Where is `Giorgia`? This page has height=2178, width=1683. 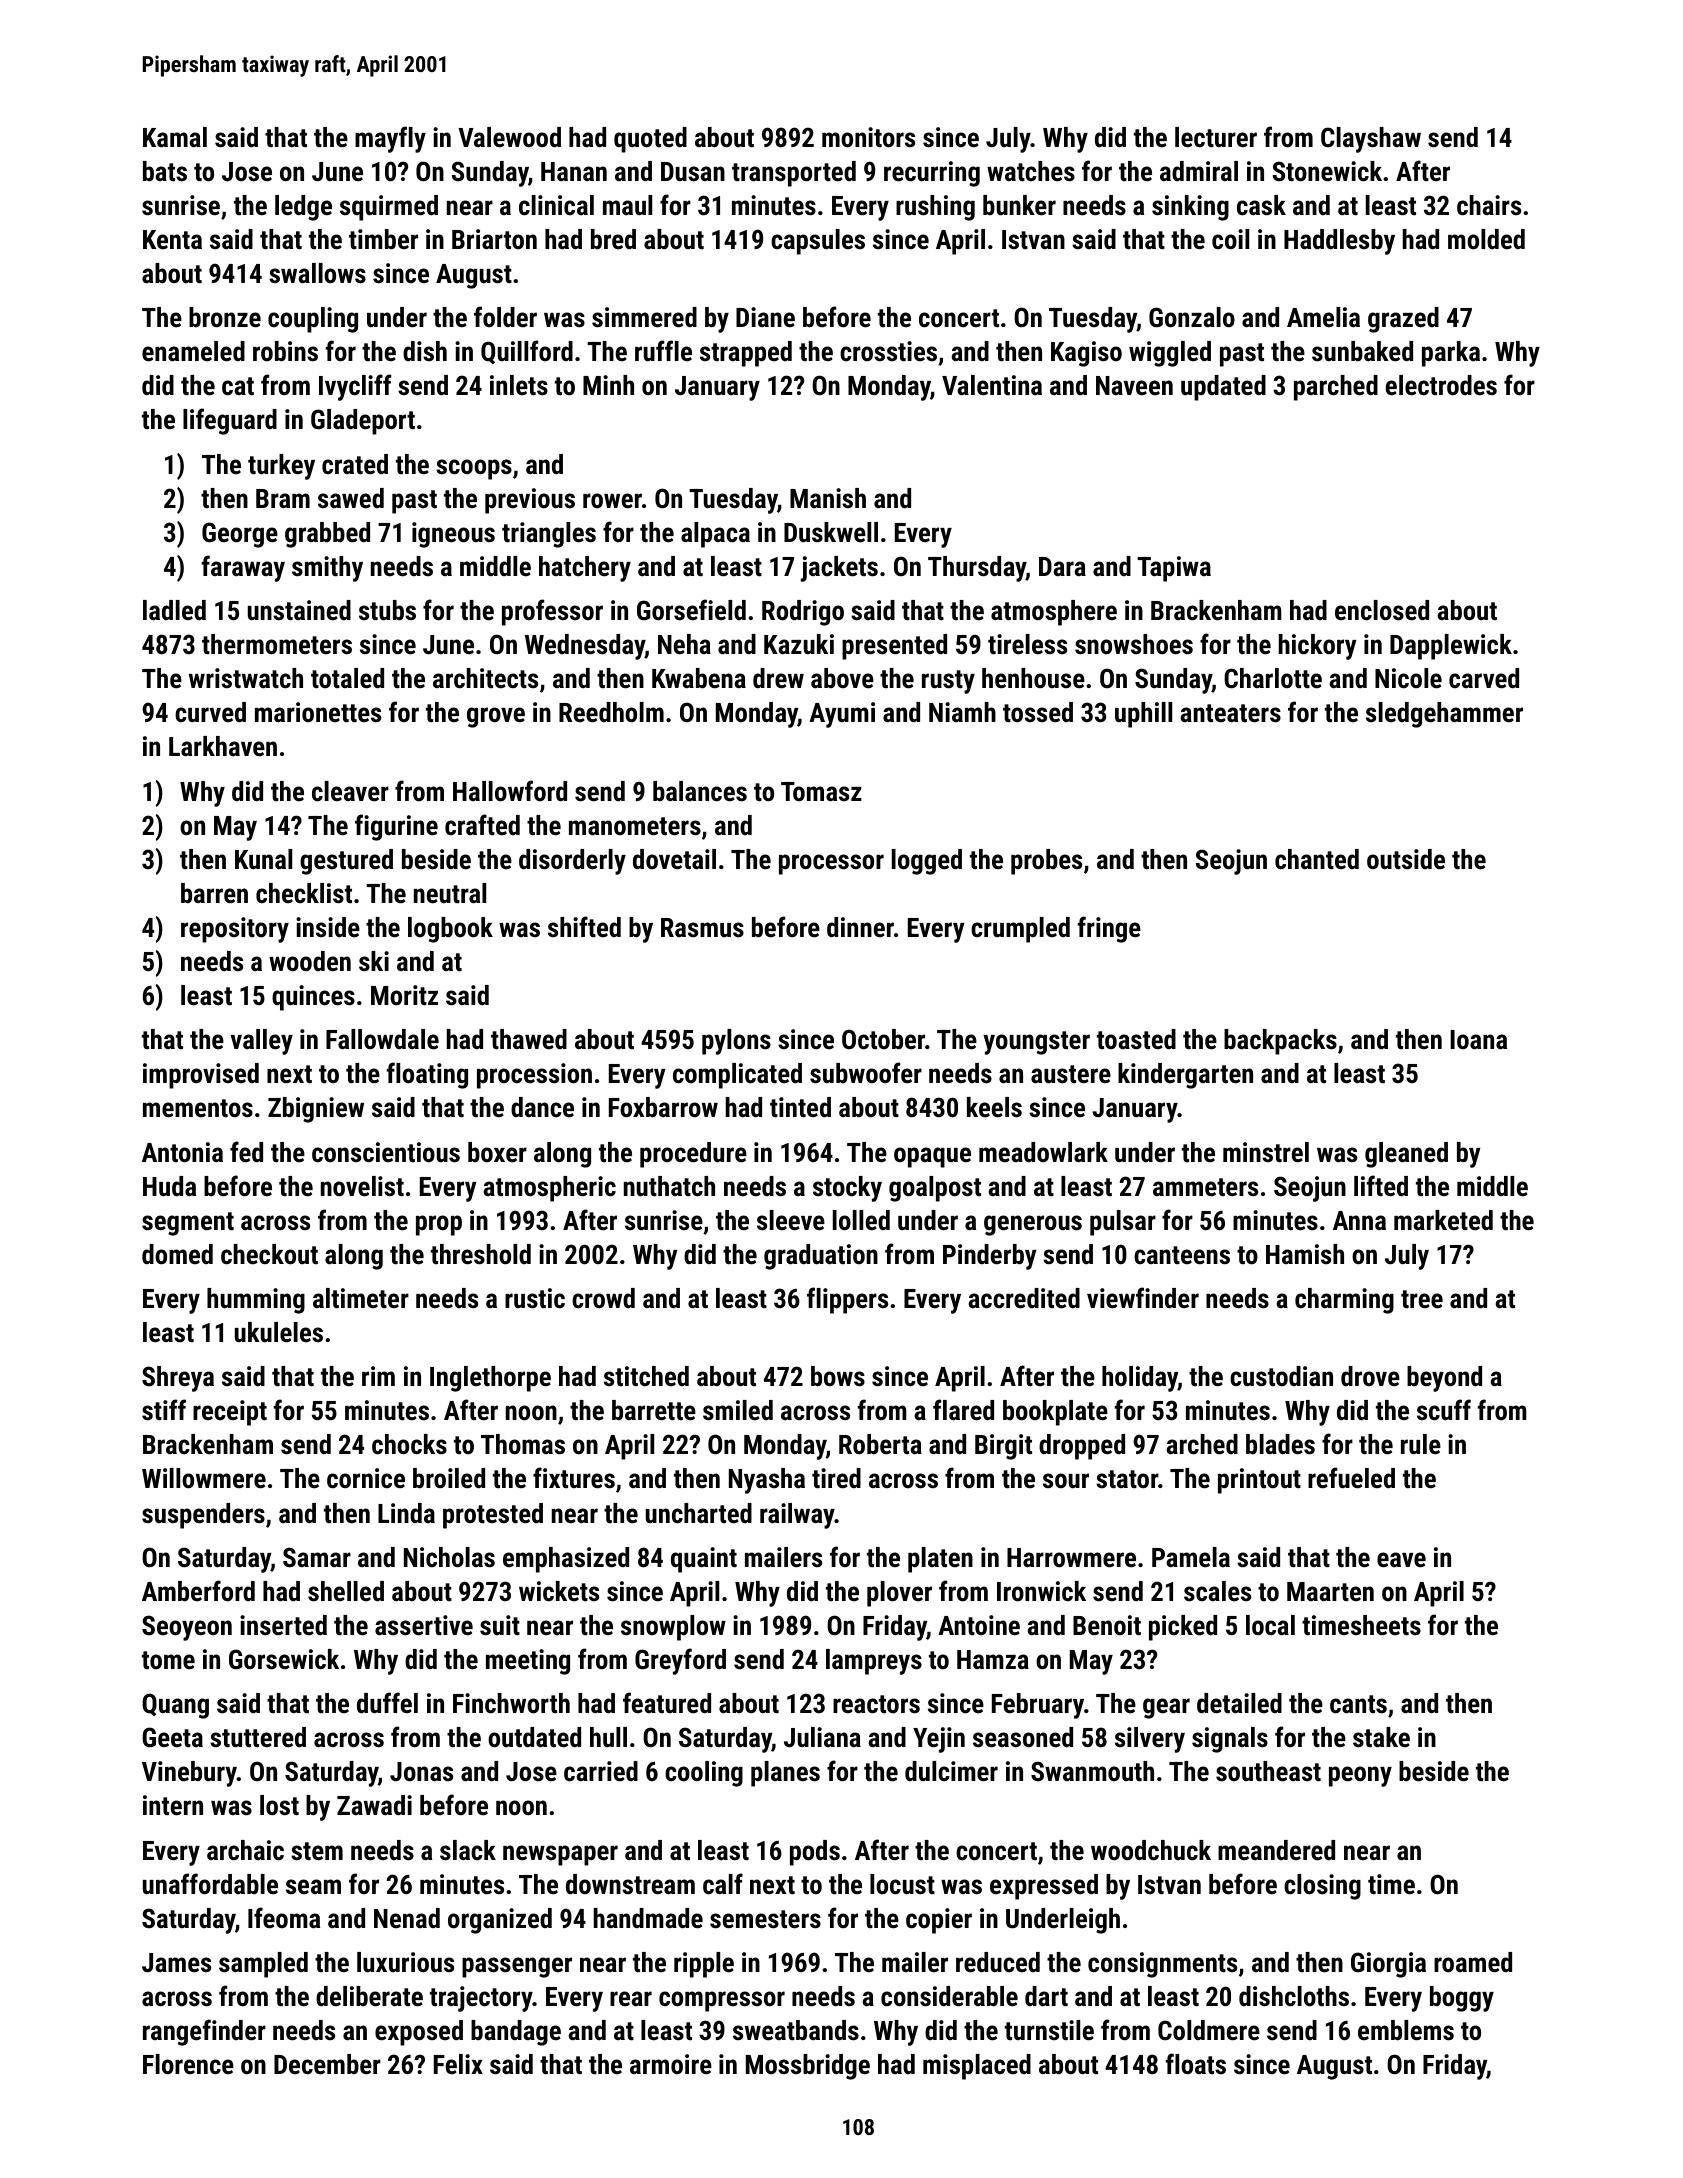
Giorgia is located at coordinates (1388, 1965).
